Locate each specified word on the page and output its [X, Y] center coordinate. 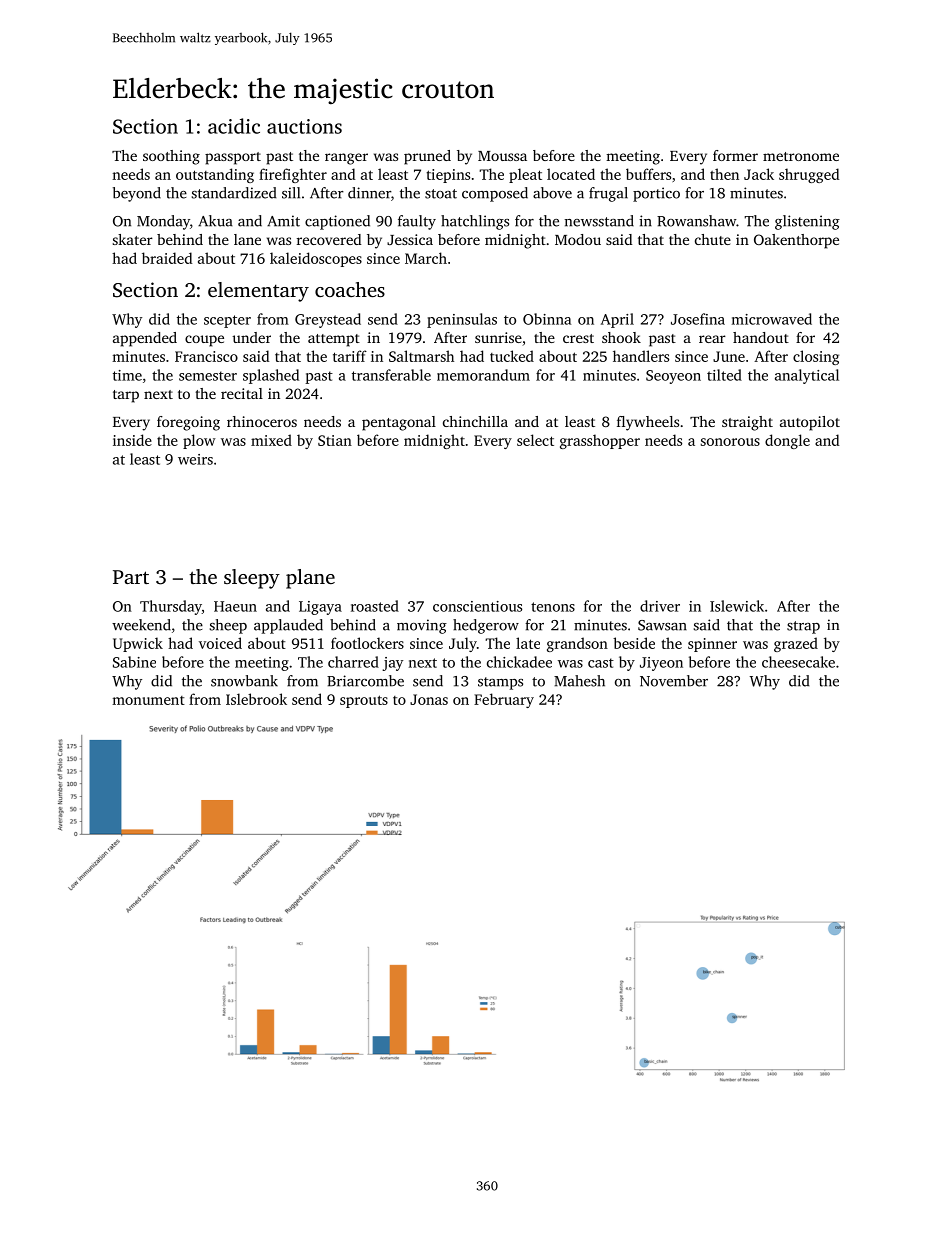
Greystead [328, 320]
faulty [417, 222]
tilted [724, 375]
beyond [137, 194]
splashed [271, 376]
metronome [801, 156]
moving [422, 626]
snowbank [244, 681]
